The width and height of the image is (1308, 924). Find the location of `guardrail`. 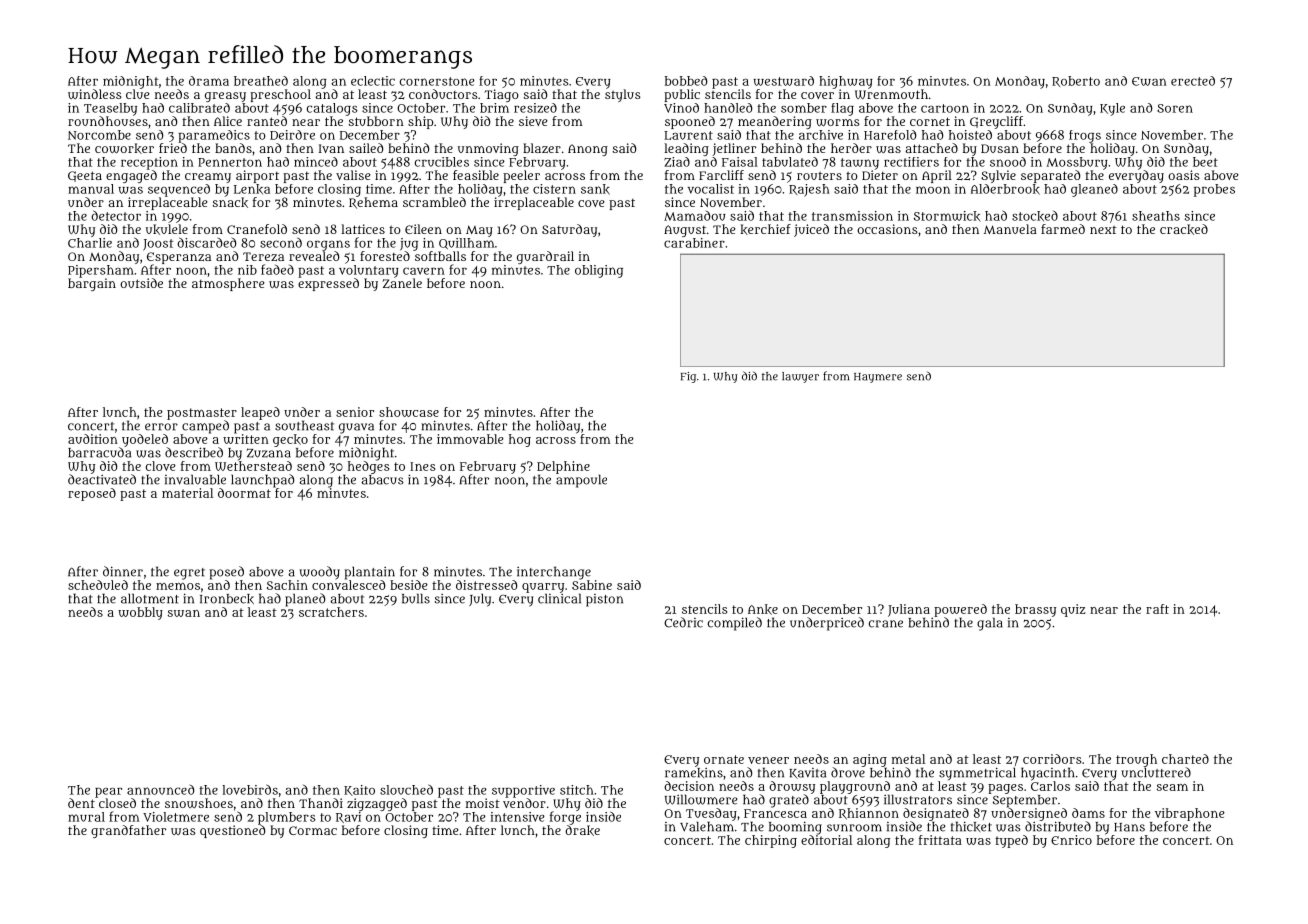

guardrail is located at coordinates (545, 257).
